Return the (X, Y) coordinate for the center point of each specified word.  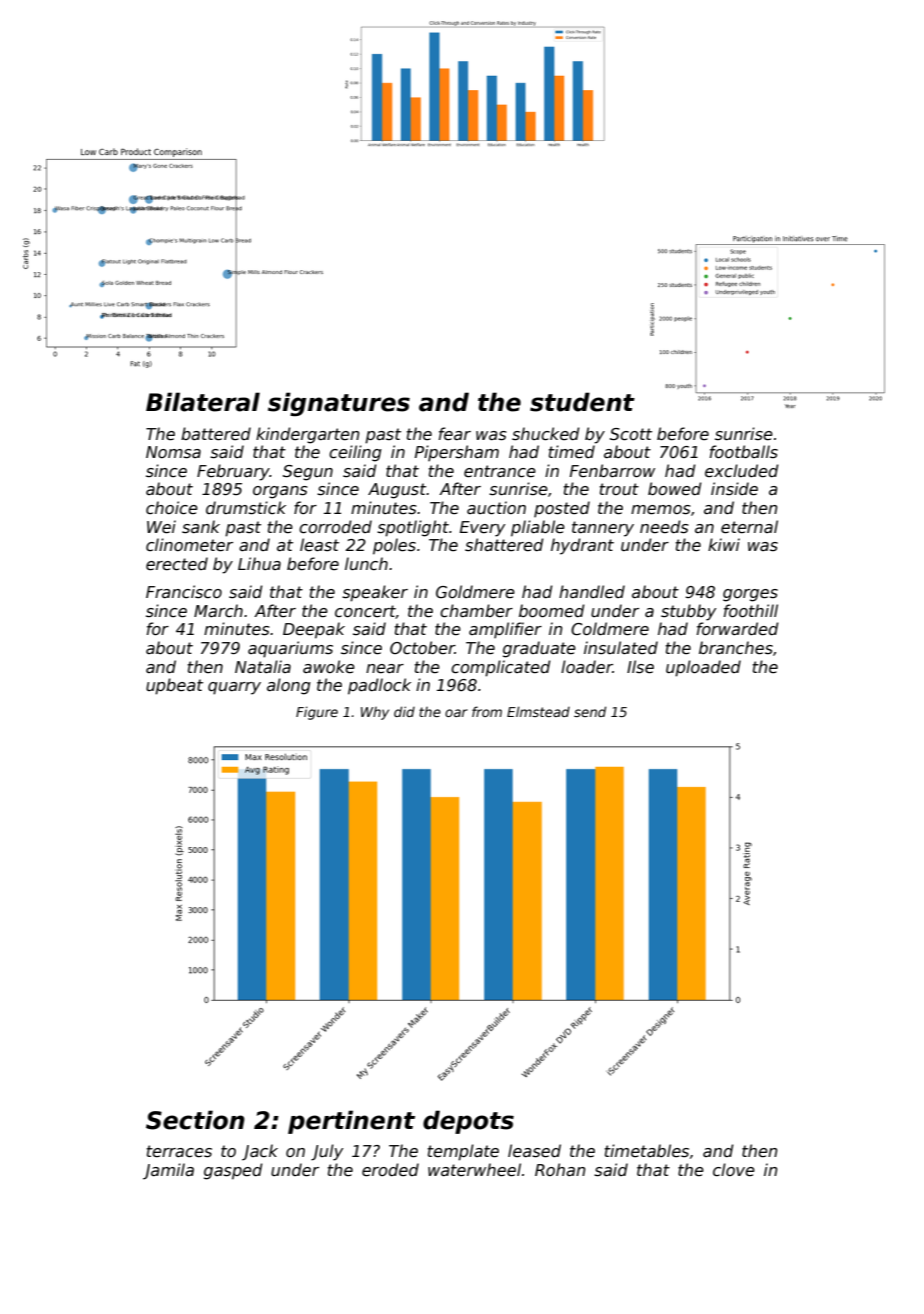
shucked (546, 434)
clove (734, 1170)
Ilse (640, 667)
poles (394, 546)
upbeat (174, 686)
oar (456, 713)
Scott (631, 434)
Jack (260, 1152)
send (590, 711)
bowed (675, 489)
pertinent (351, 1122)
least (319, 545)
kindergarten (308, 435)
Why (375, 713)
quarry (234, 688)
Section (195, 1120)
